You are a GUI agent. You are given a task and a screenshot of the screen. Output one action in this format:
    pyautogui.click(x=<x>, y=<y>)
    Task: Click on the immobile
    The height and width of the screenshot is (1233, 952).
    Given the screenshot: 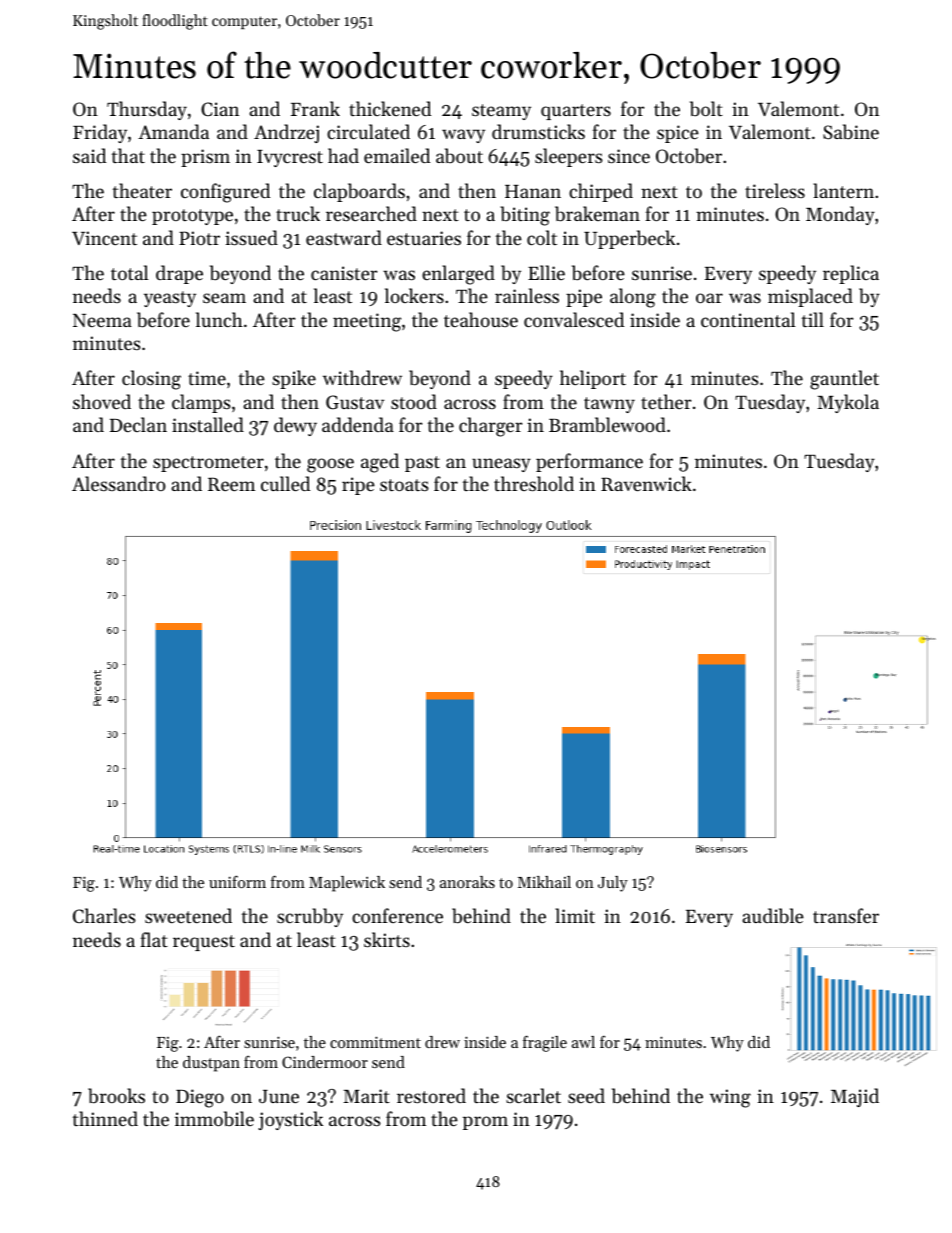 What is the action you would take?
    pyautogui.click(x=214, y=1119)
